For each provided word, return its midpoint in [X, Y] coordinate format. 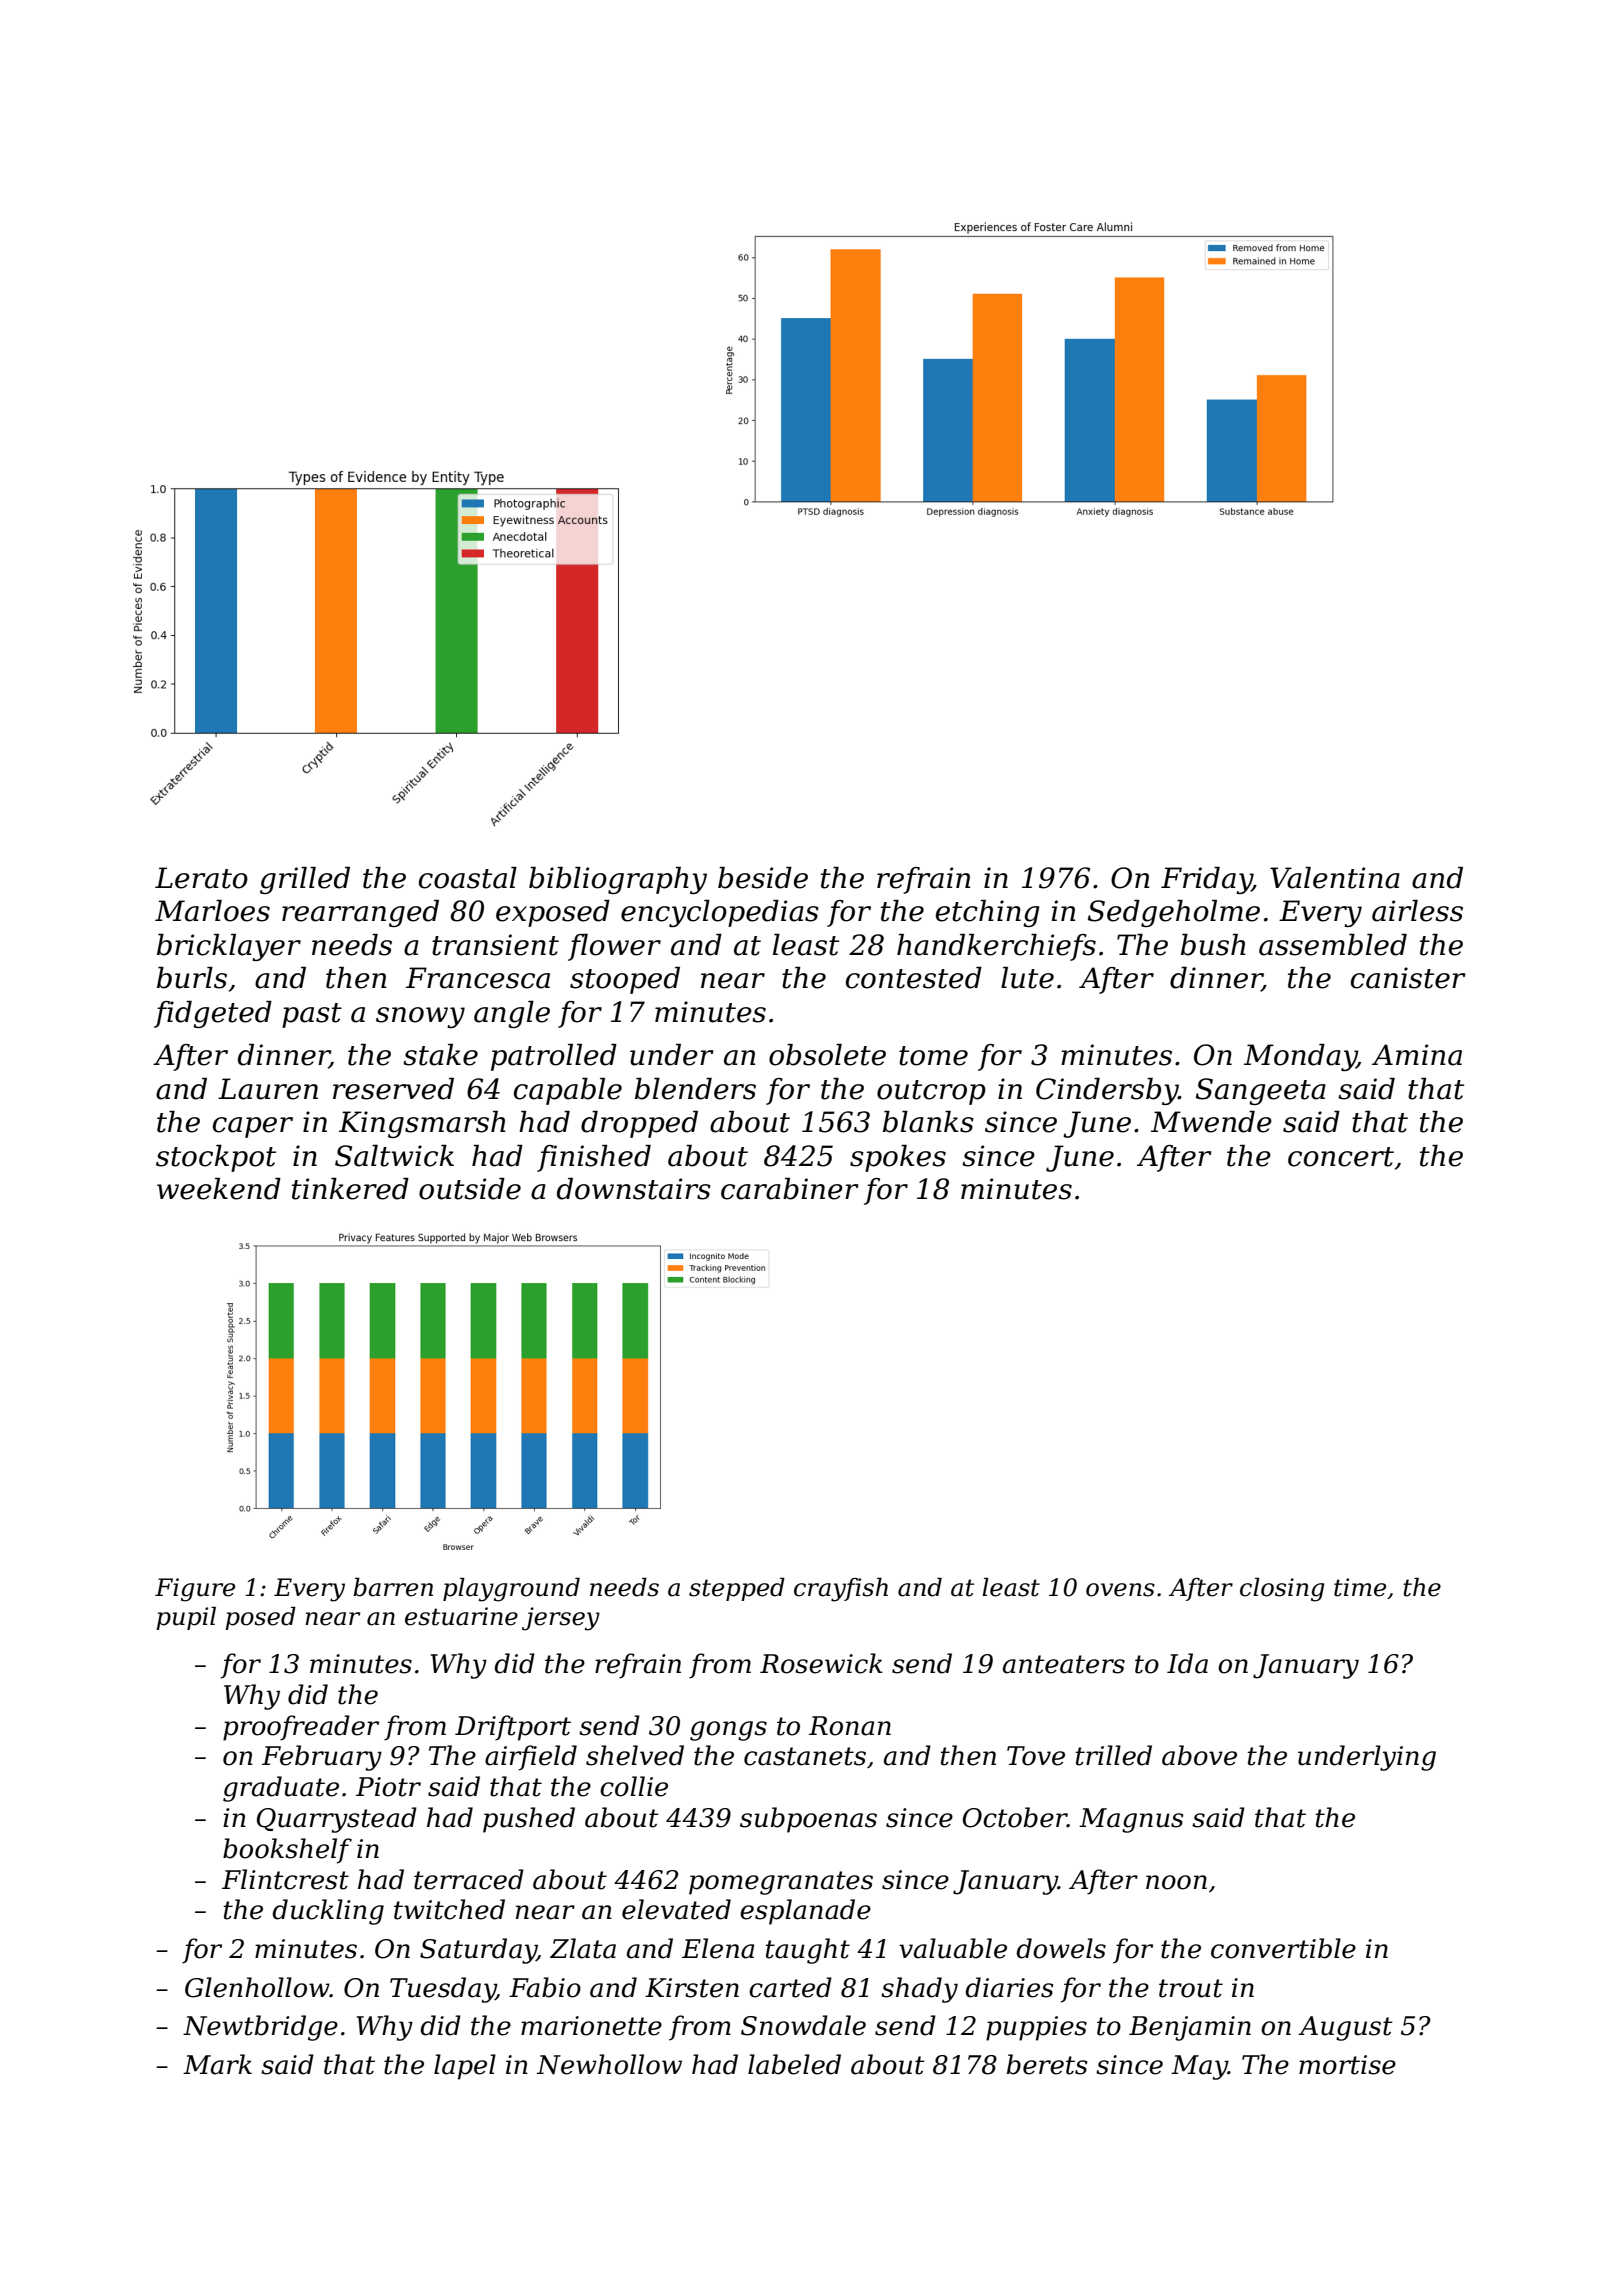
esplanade [805, 1912]
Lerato [201, 878]
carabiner [790, 1189]
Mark [217, 2064]
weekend [219, 1189]
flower [614, 947]
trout [1191, 1988]
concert [1341, 1157]
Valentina [1335, 878]
